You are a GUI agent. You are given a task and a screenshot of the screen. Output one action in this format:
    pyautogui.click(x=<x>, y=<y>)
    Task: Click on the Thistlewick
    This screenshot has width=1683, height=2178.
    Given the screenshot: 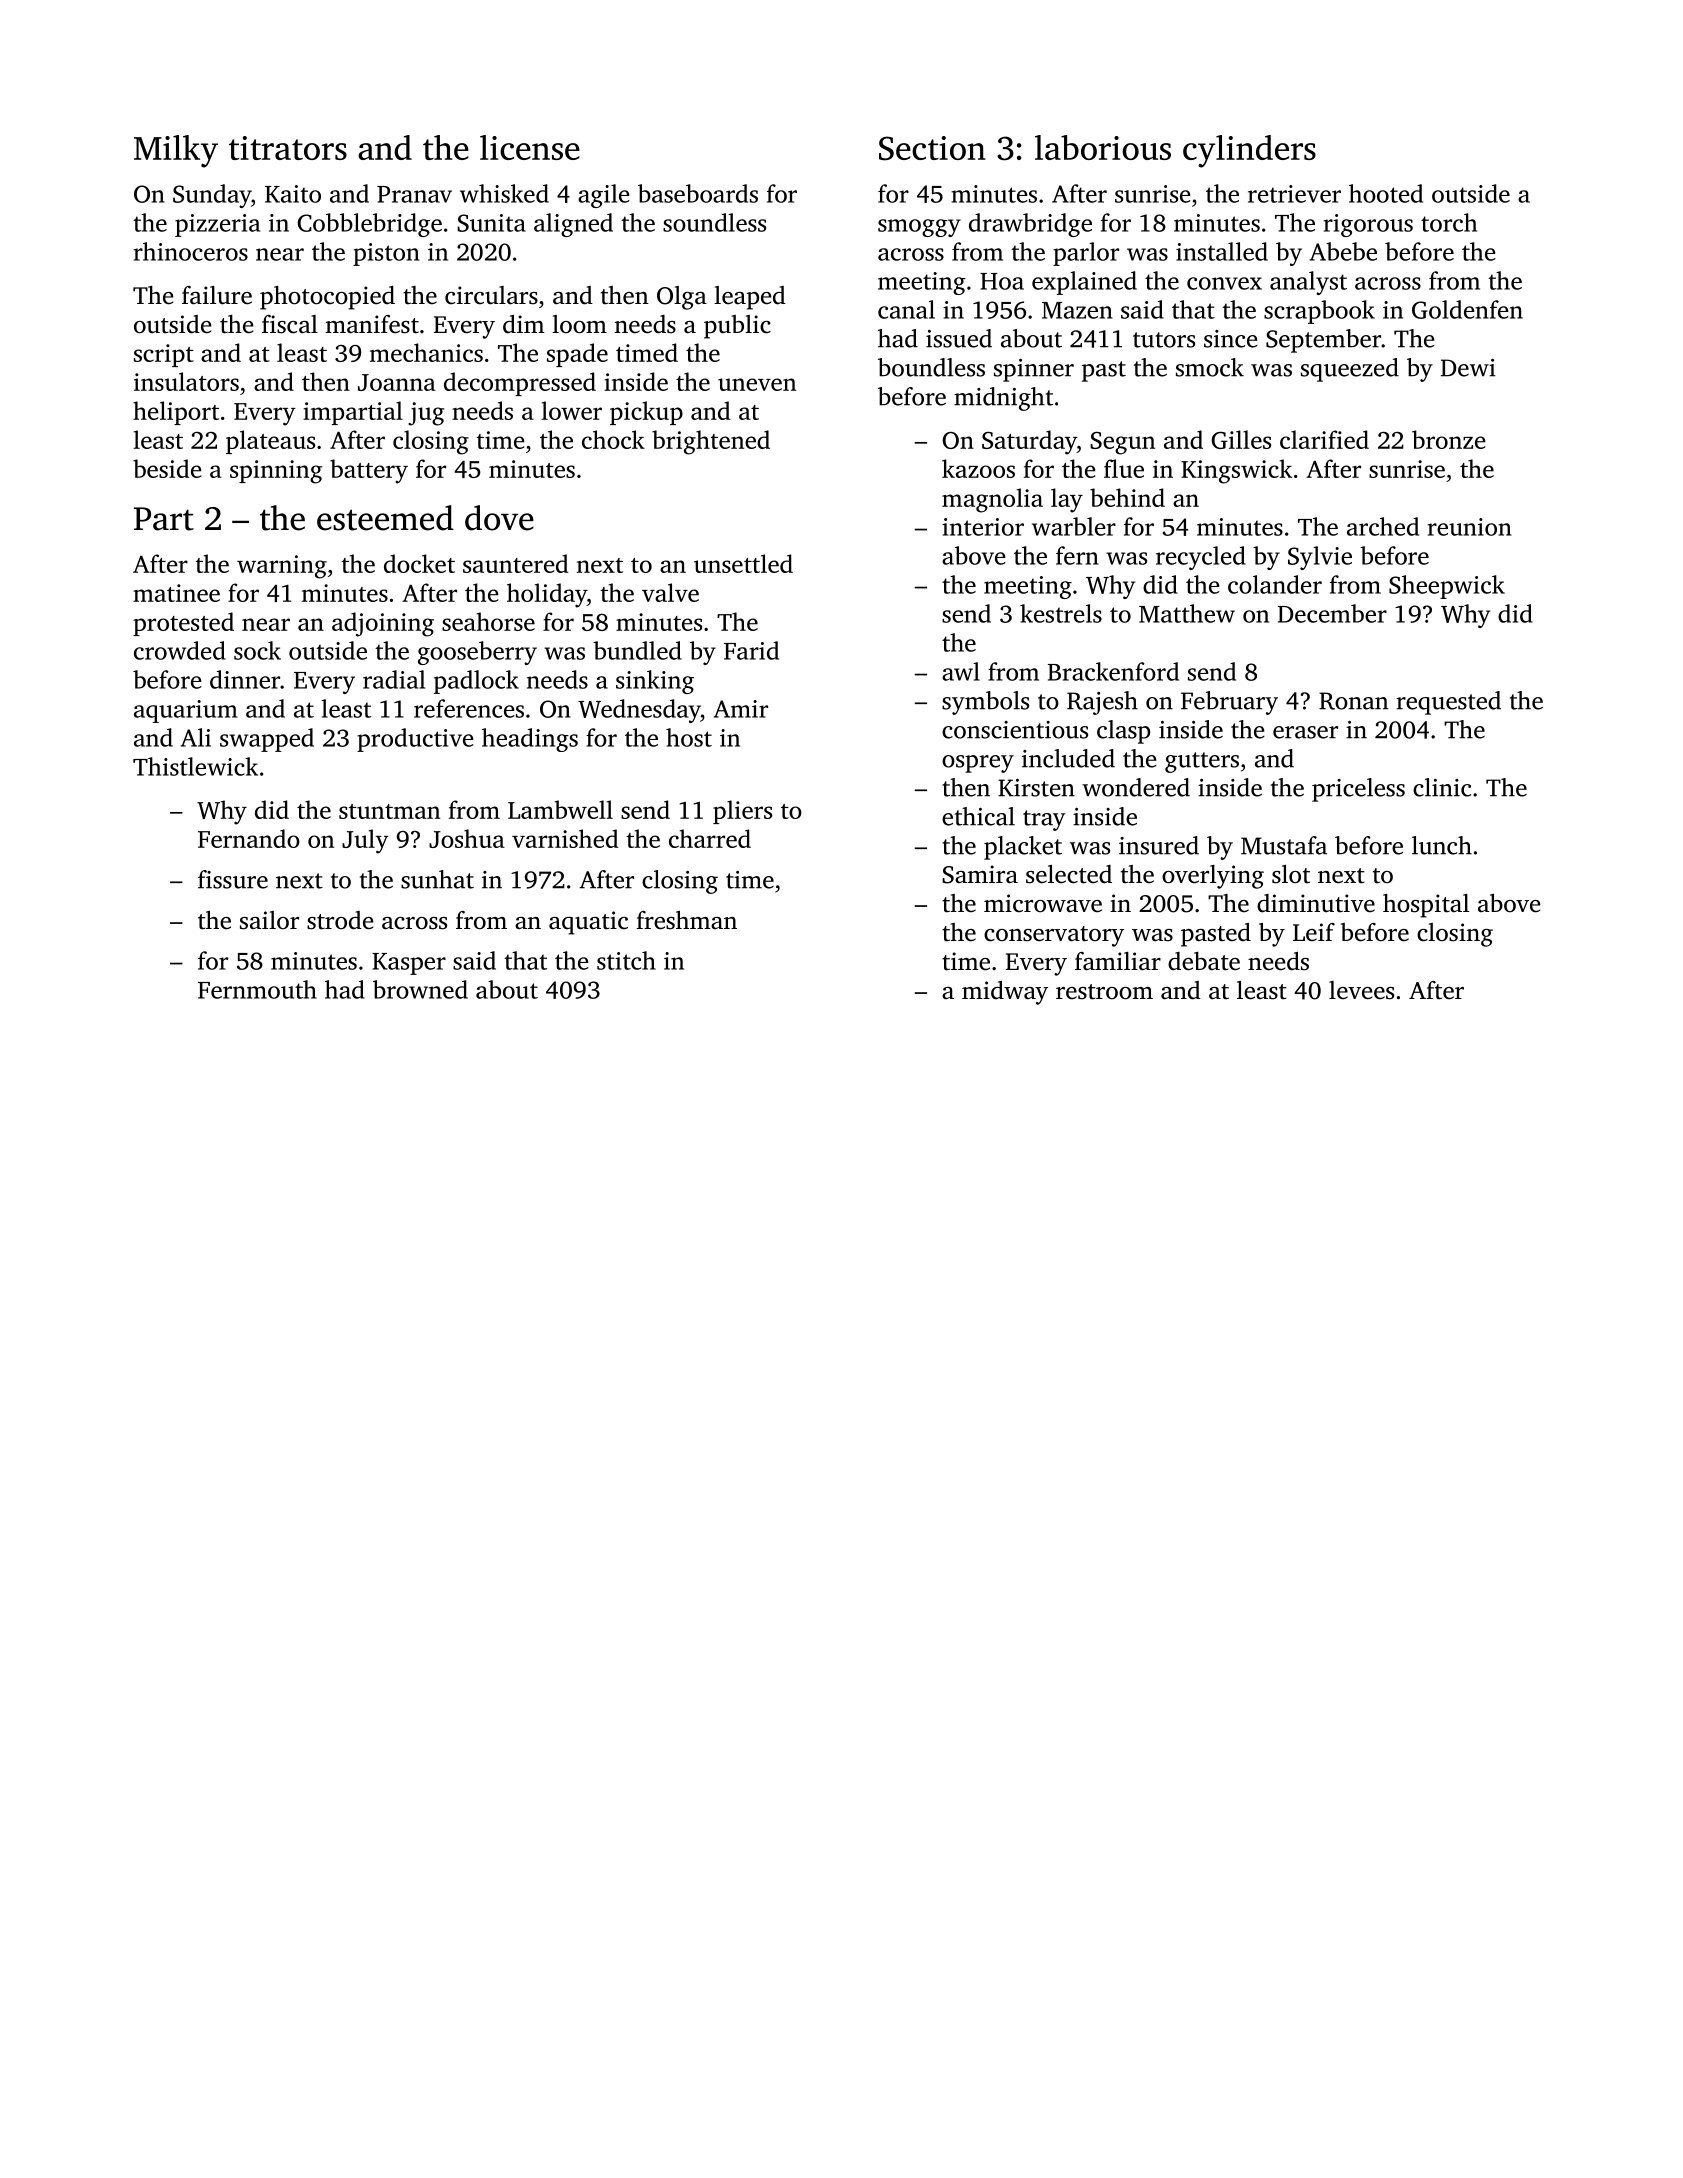 What is the action you would take?
    pyautogui.click(x=195, y=766)
